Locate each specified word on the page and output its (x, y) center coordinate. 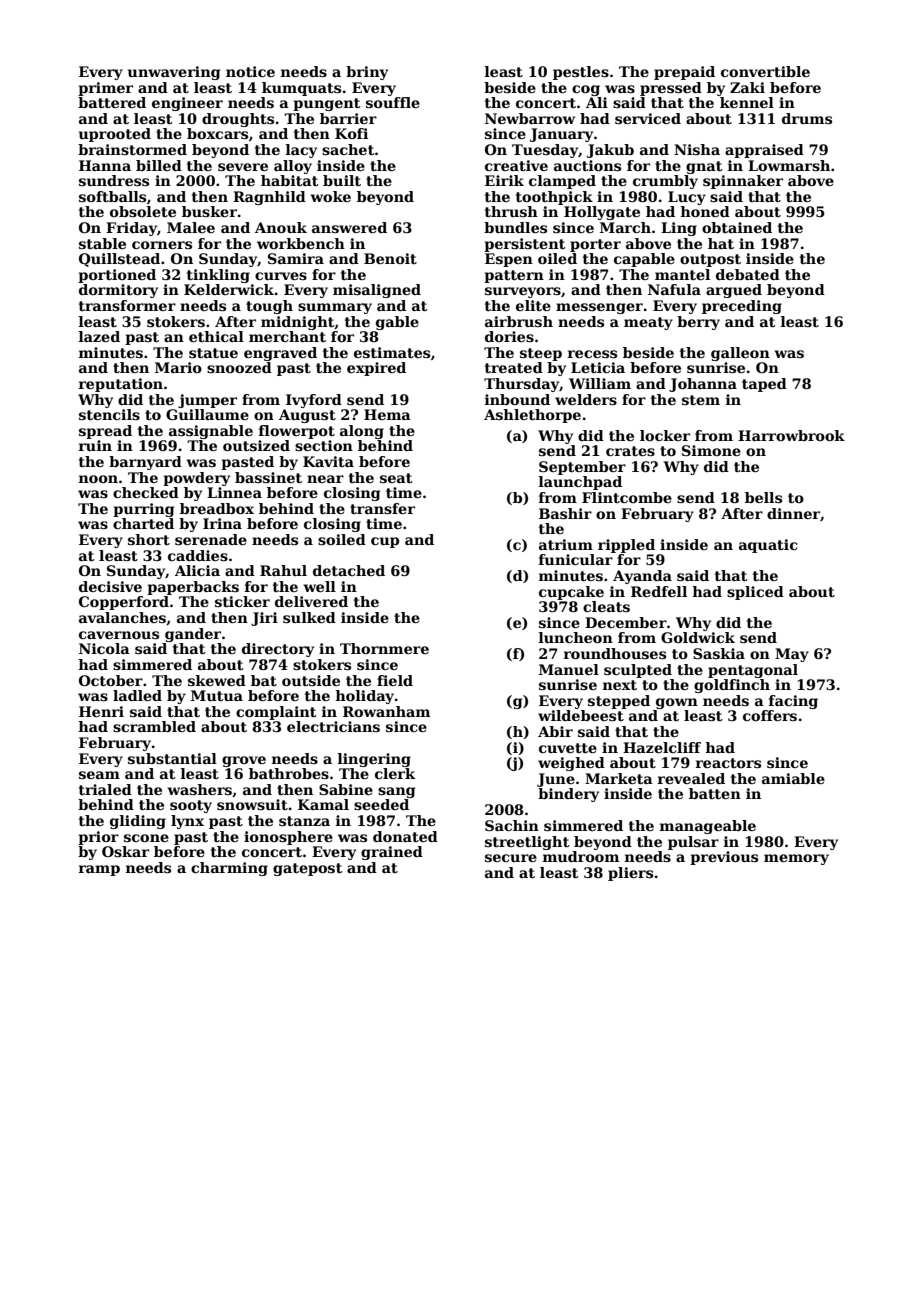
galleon (740, 354)
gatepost (307, 869)
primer (105, 89)
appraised (764, 151)
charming (229, 869)
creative (516, 165)
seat (396, 478)
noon (98, 479)
